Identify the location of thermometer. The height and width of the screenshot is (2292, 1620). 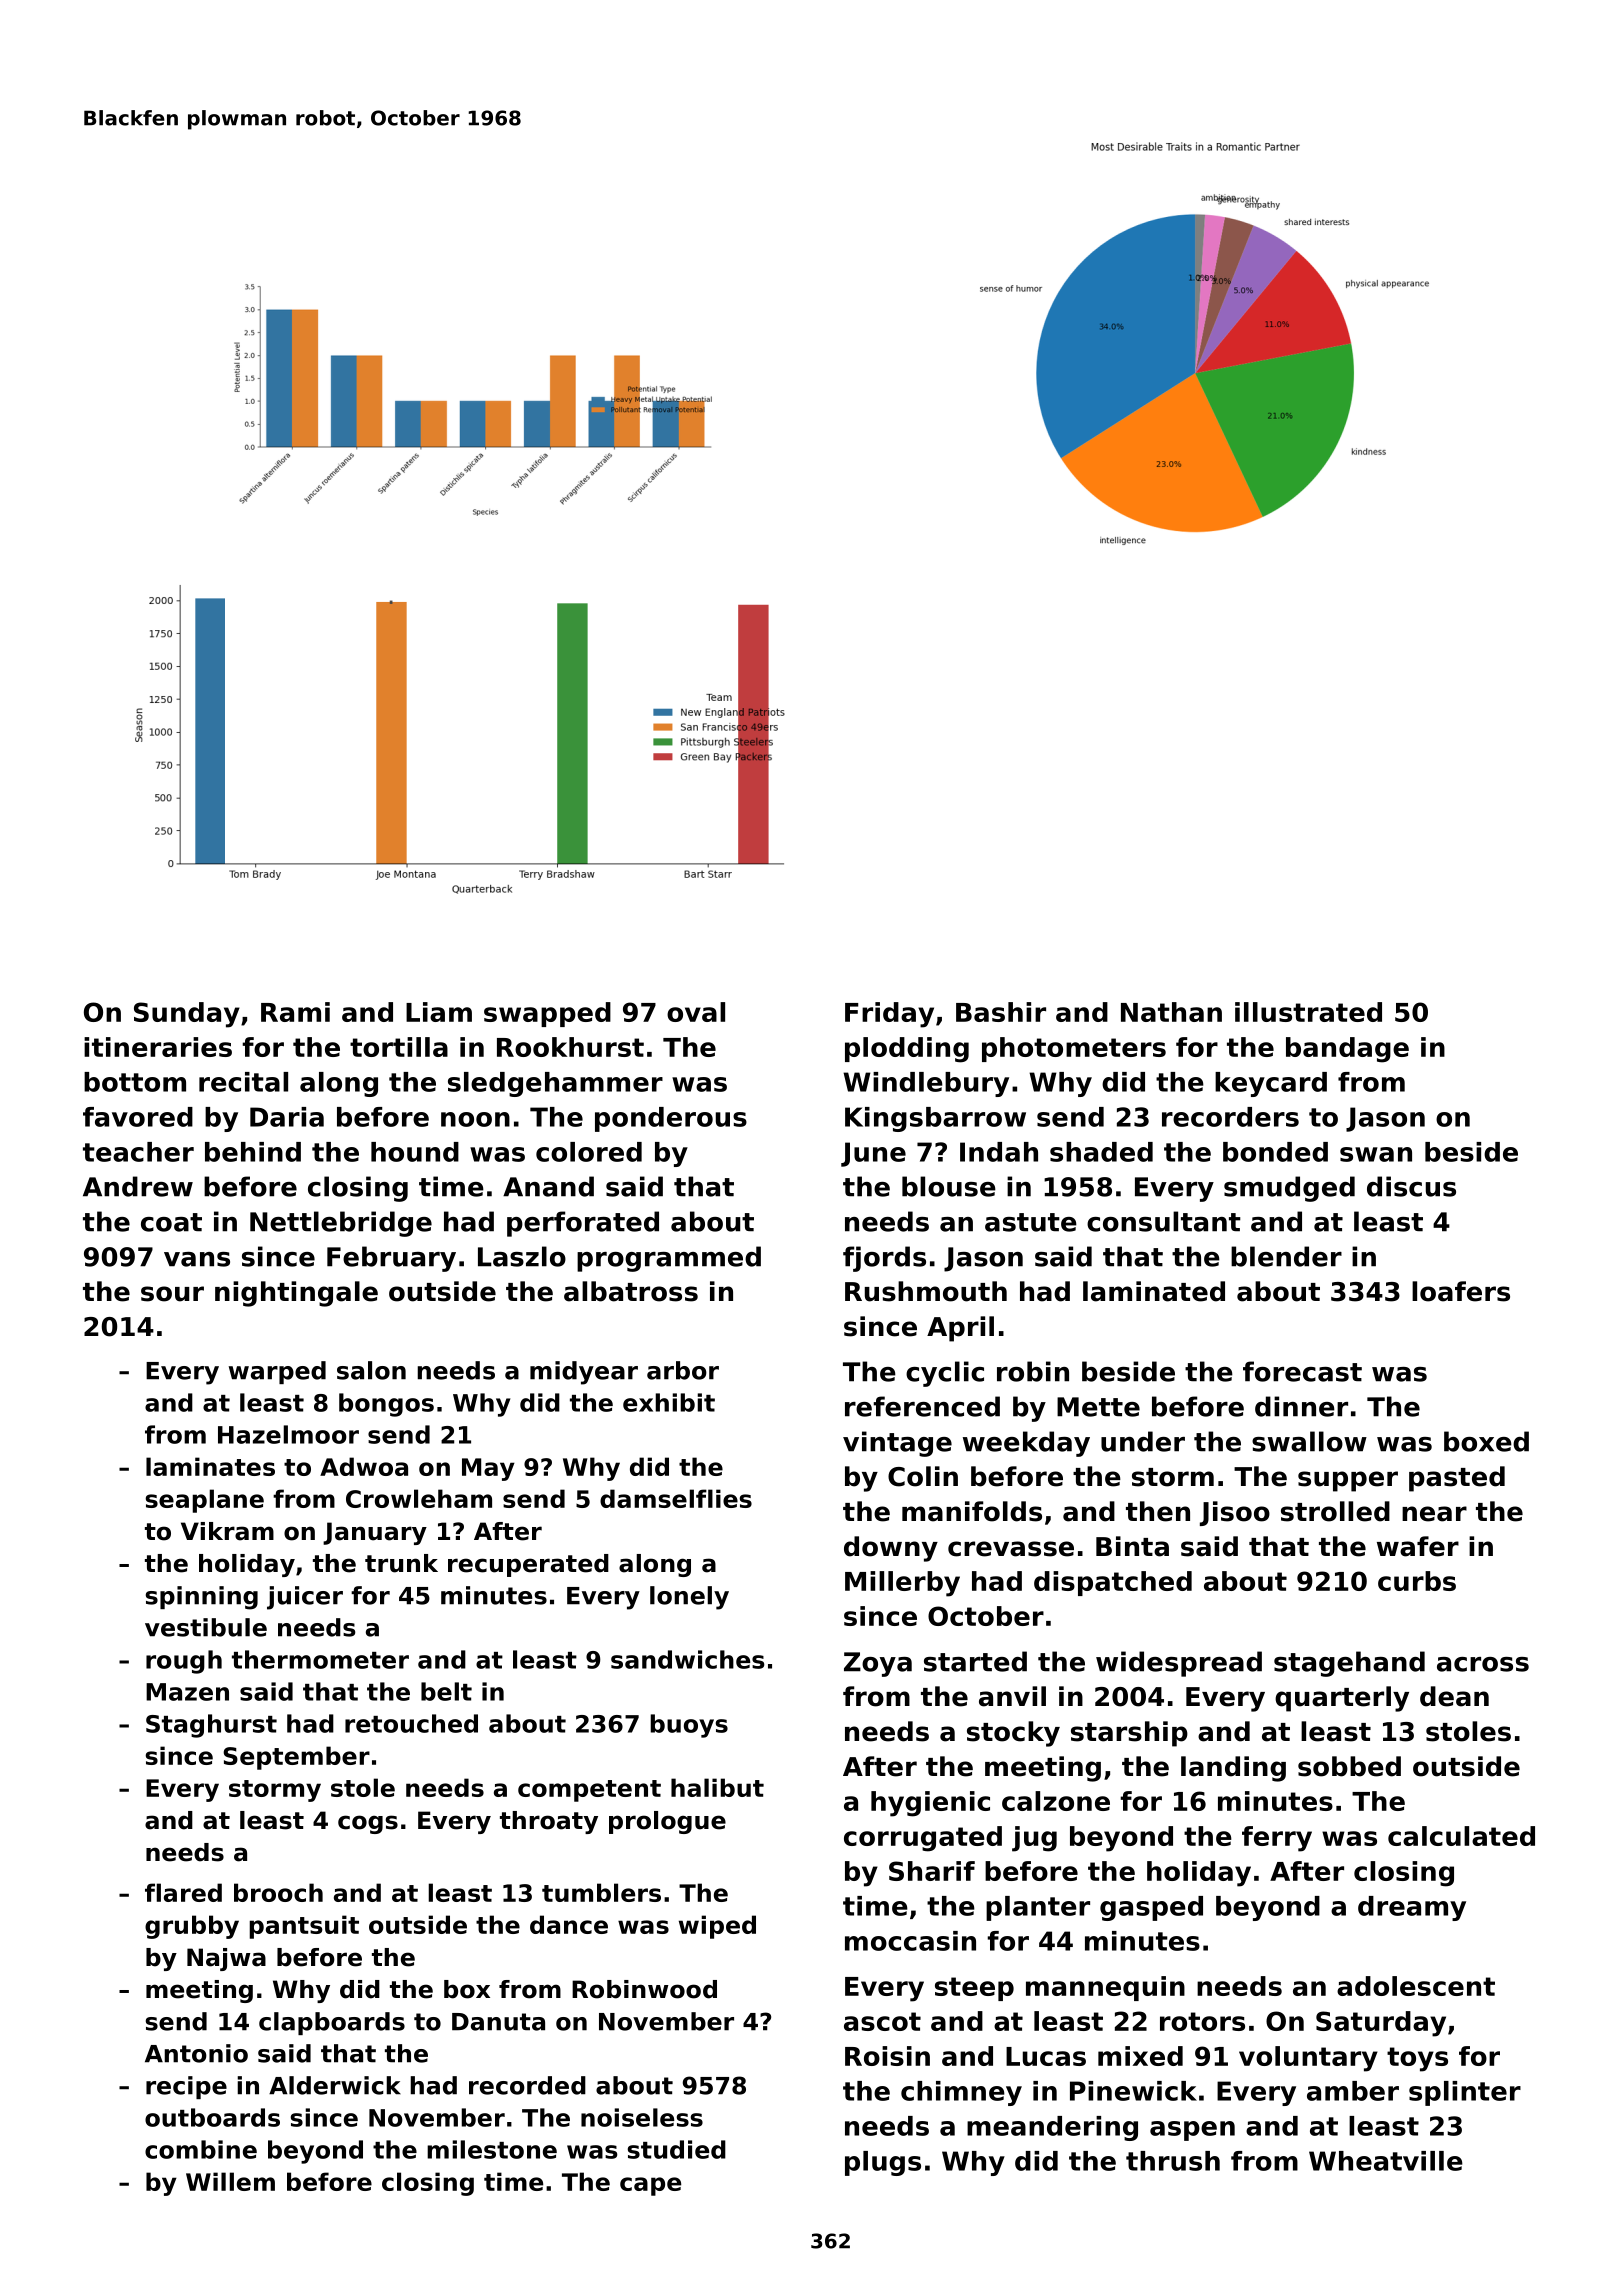
(320, 1659).
